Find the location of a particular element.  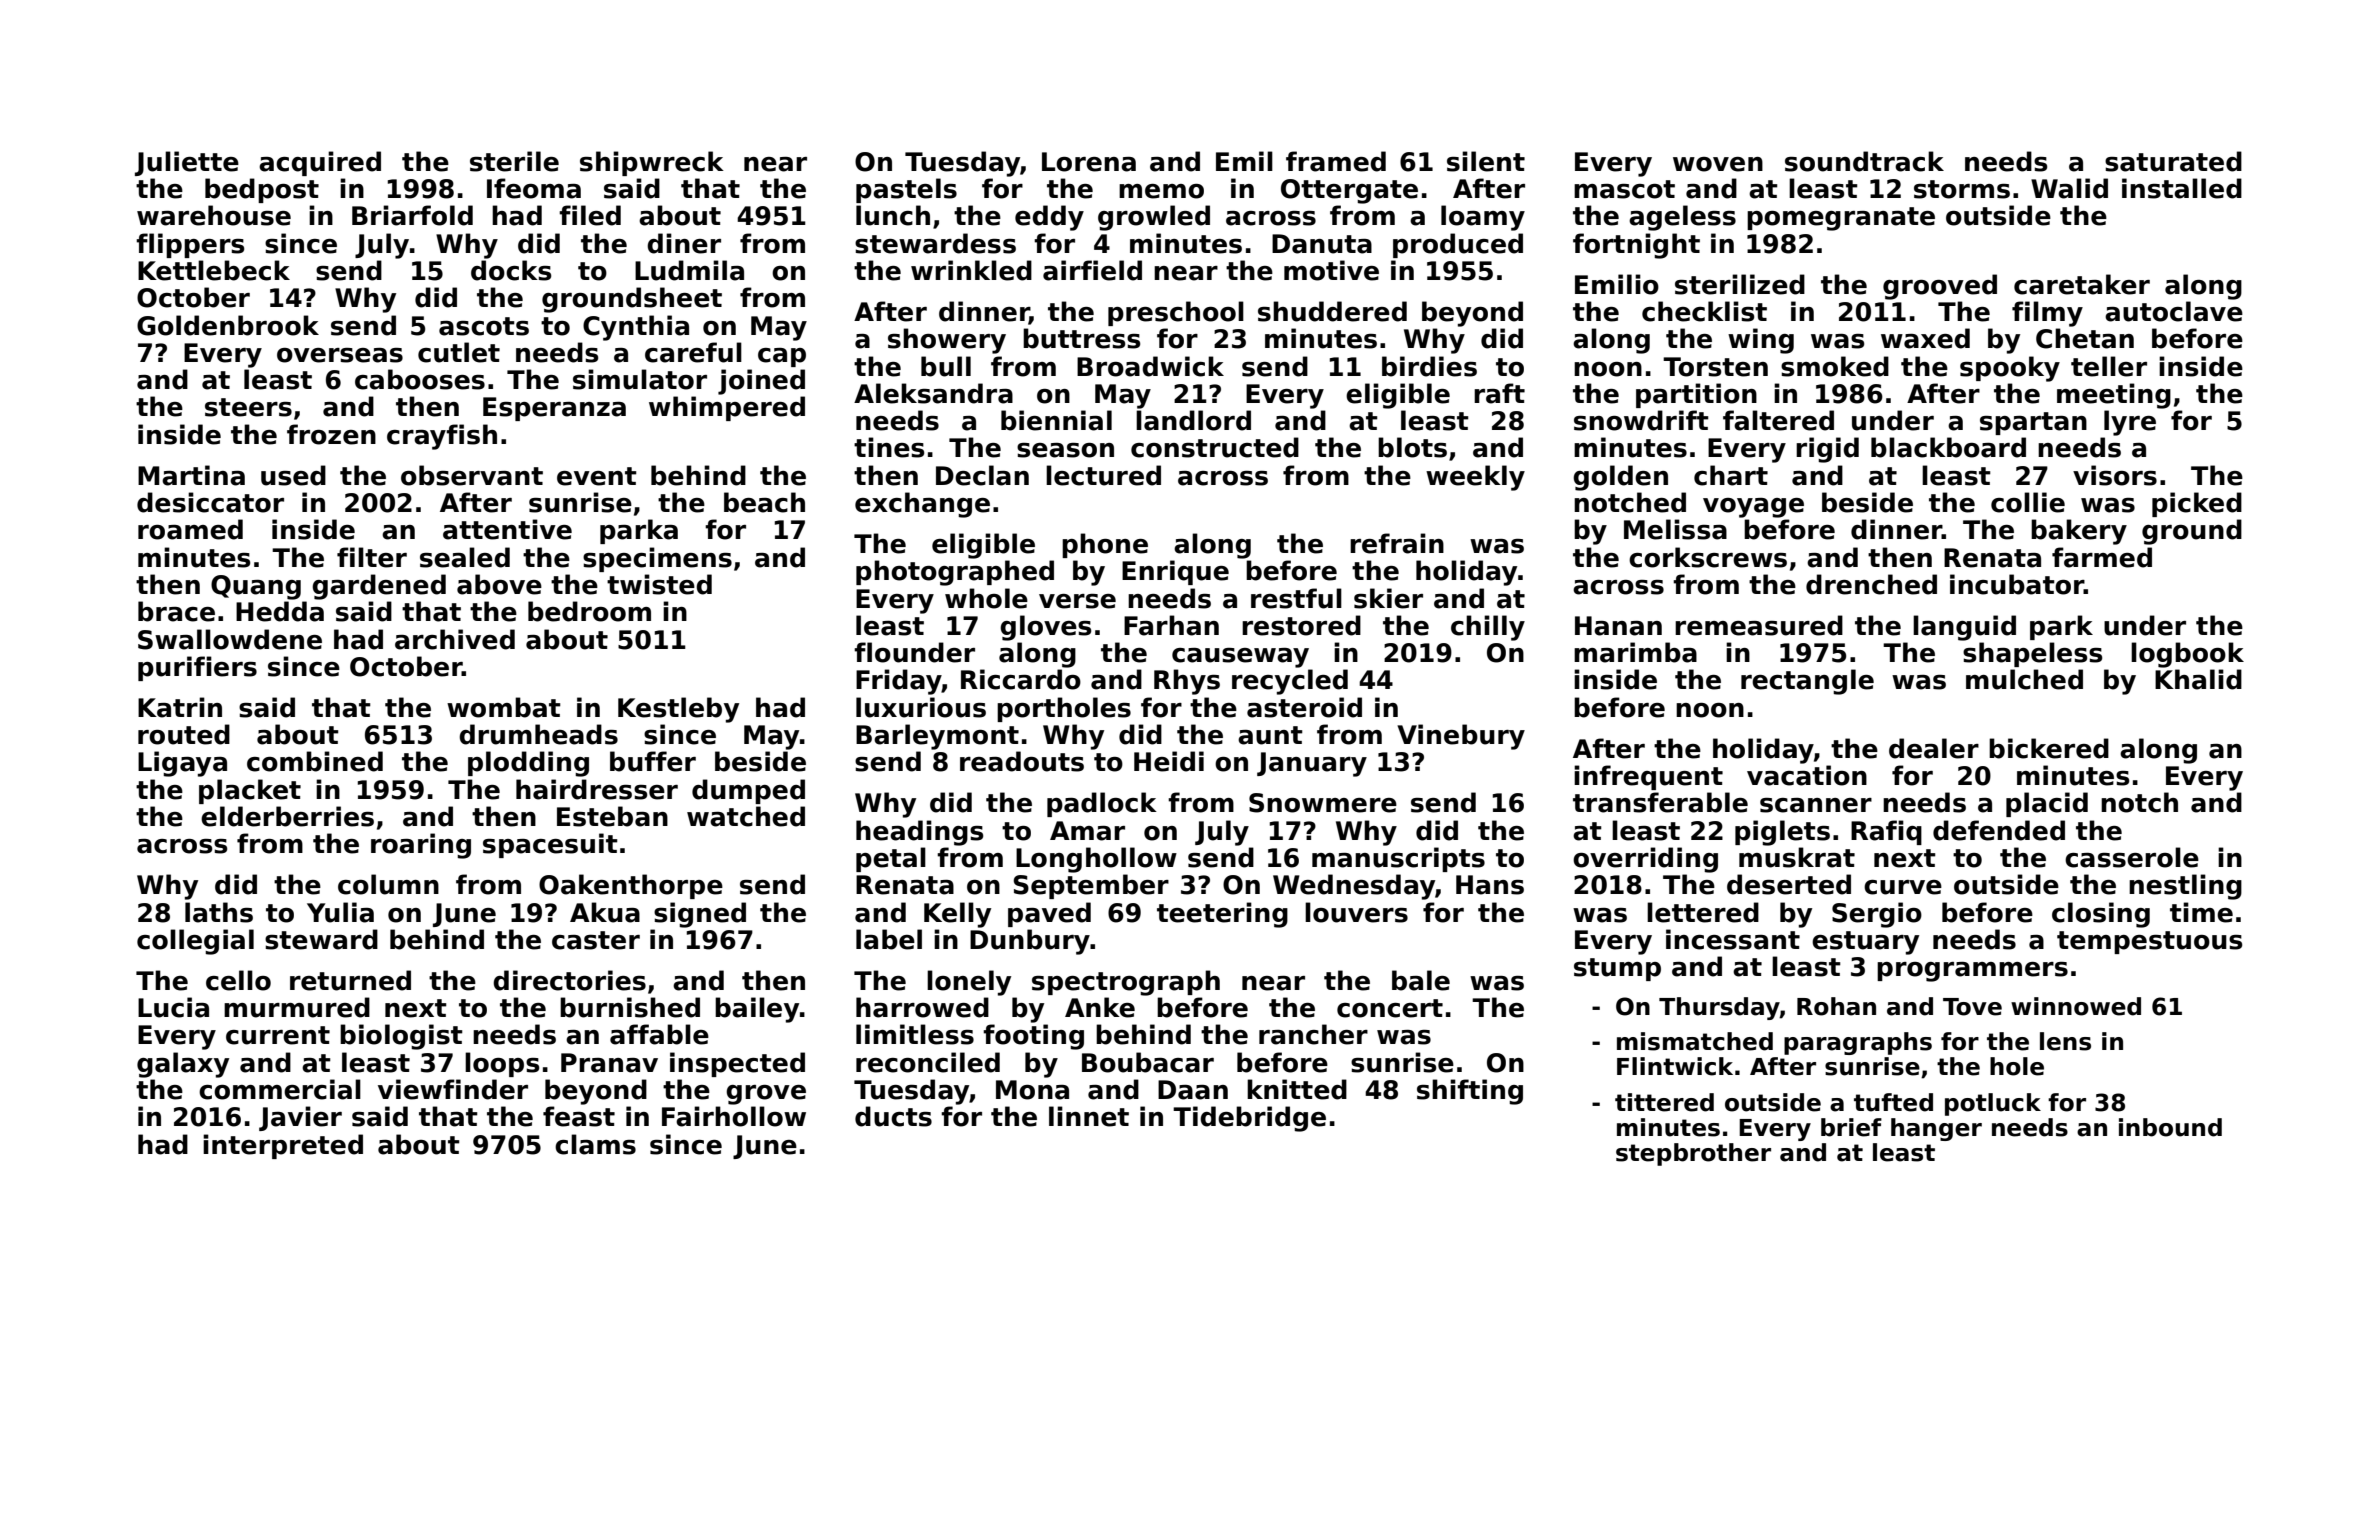

pastels is located at coordinates (906, 190).
